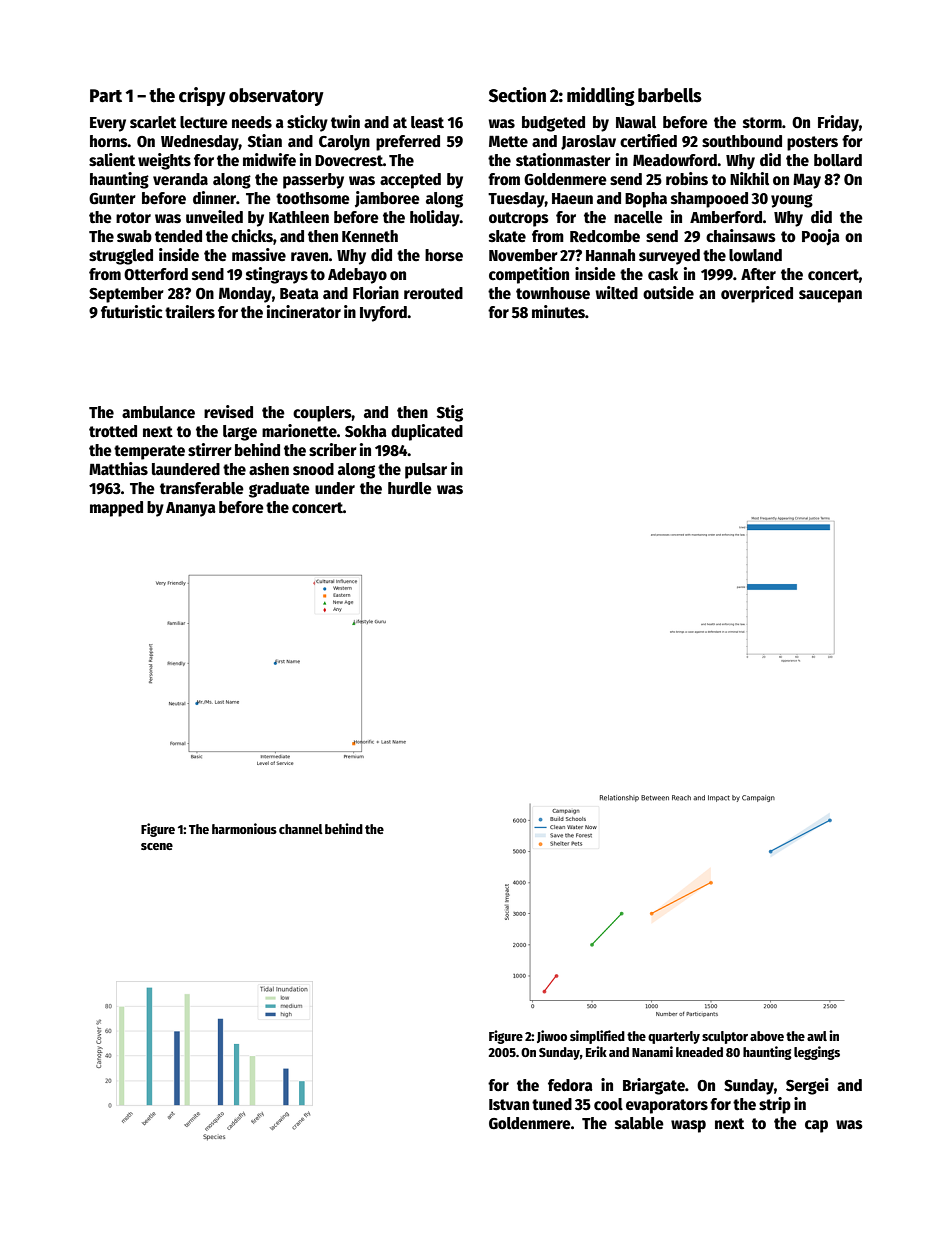 The height and width of the document is (1233, 952). I want to click on tuned, so click(552, 1104).
